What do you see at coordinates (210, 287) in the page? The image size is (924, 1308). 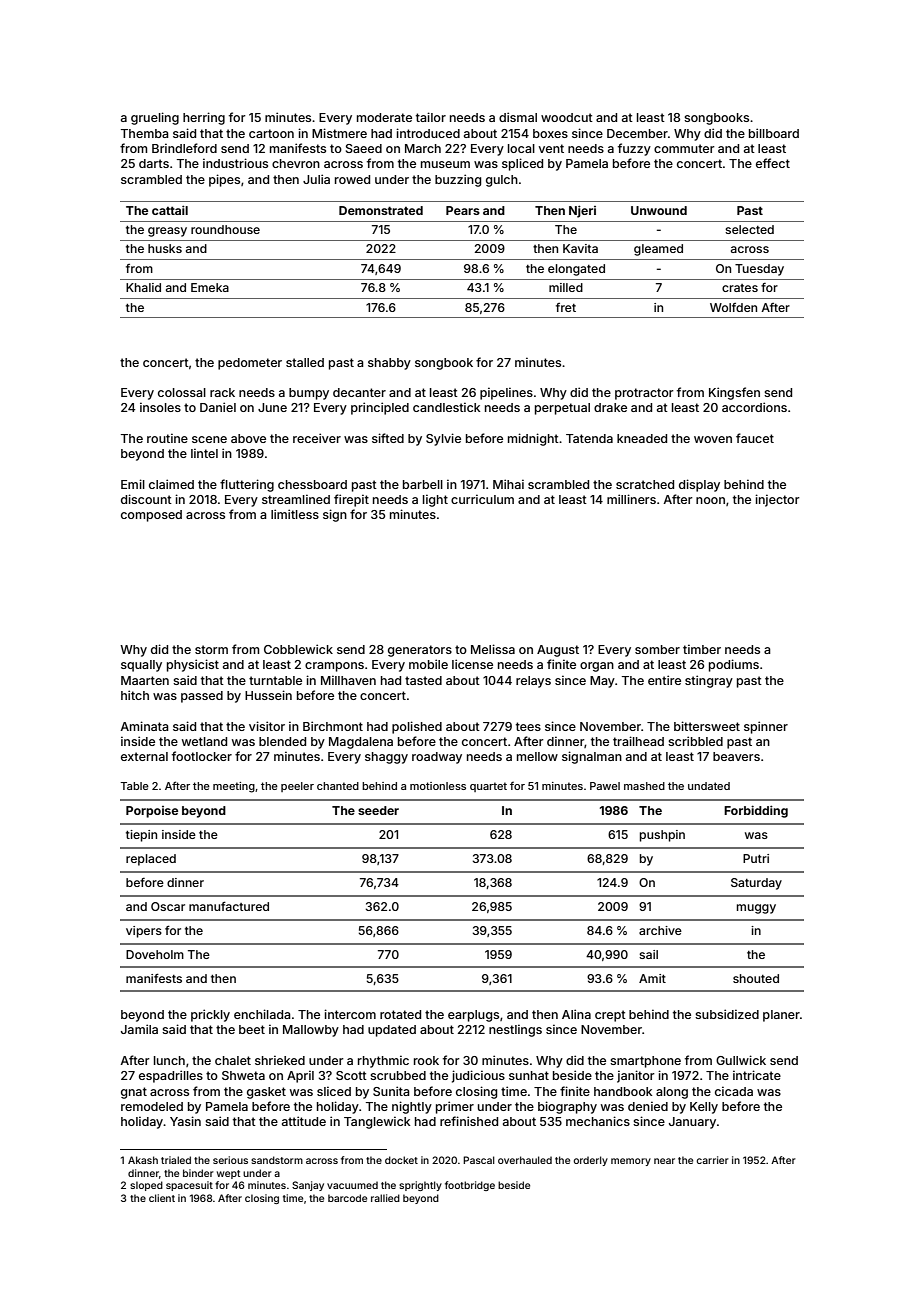 I see `Emeka` at bounding box center [210, 287].
